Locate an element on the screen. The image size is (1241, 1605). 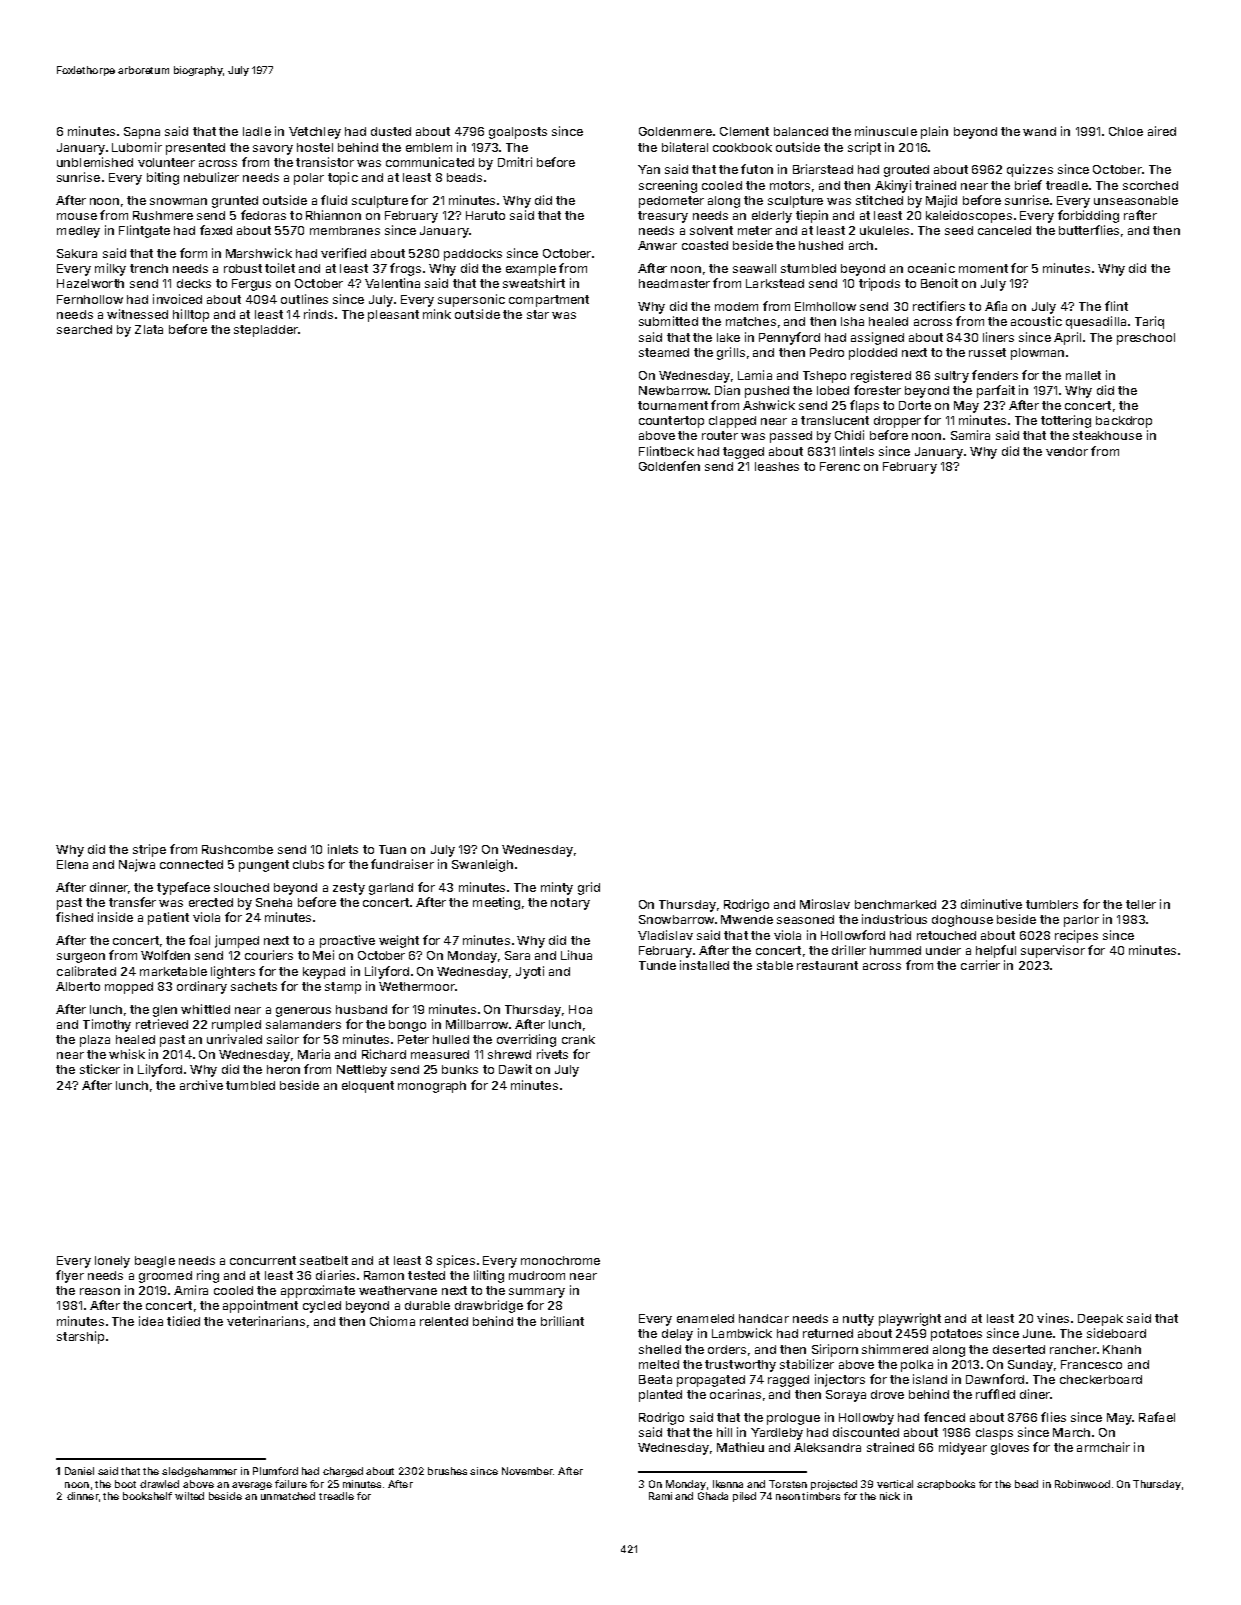
diminutive is located at coordinates (991, 904).
